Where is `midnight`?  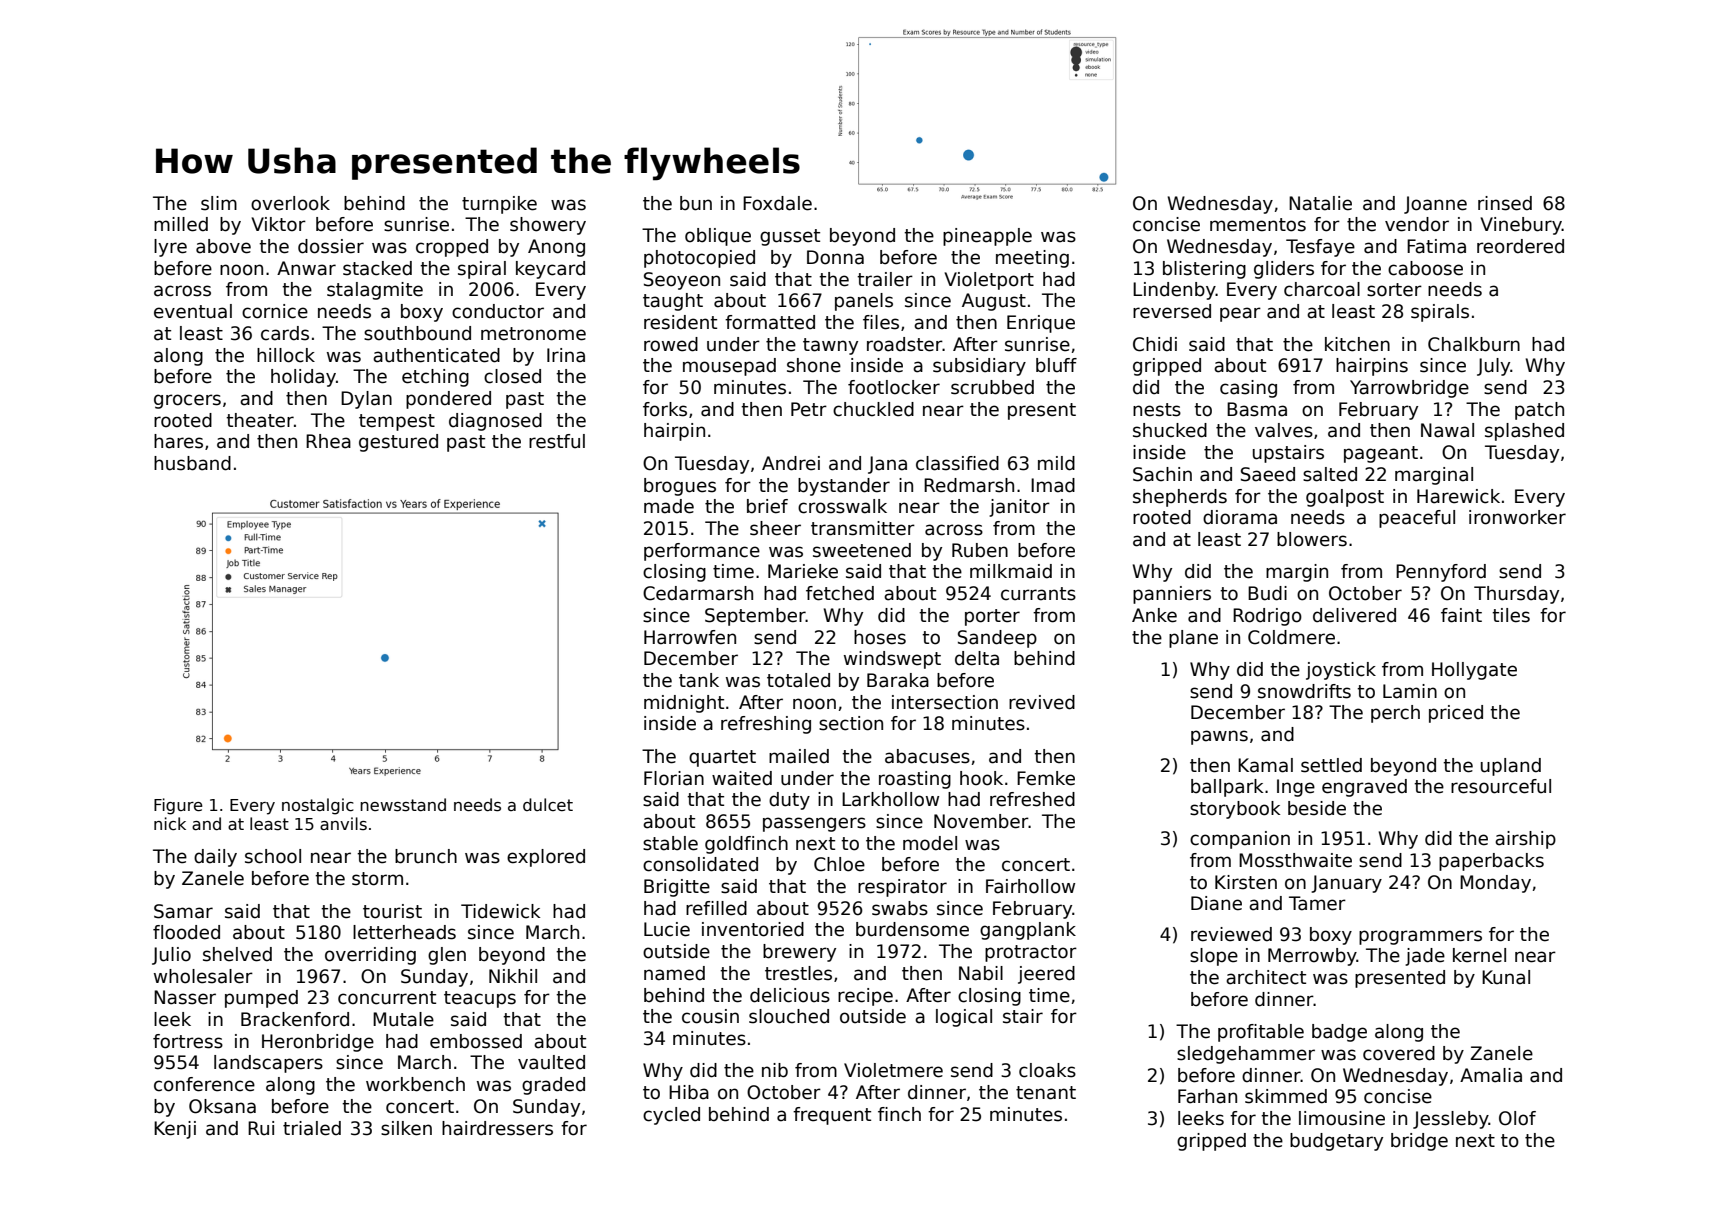
midnight is located at coordinates (684, 704).
